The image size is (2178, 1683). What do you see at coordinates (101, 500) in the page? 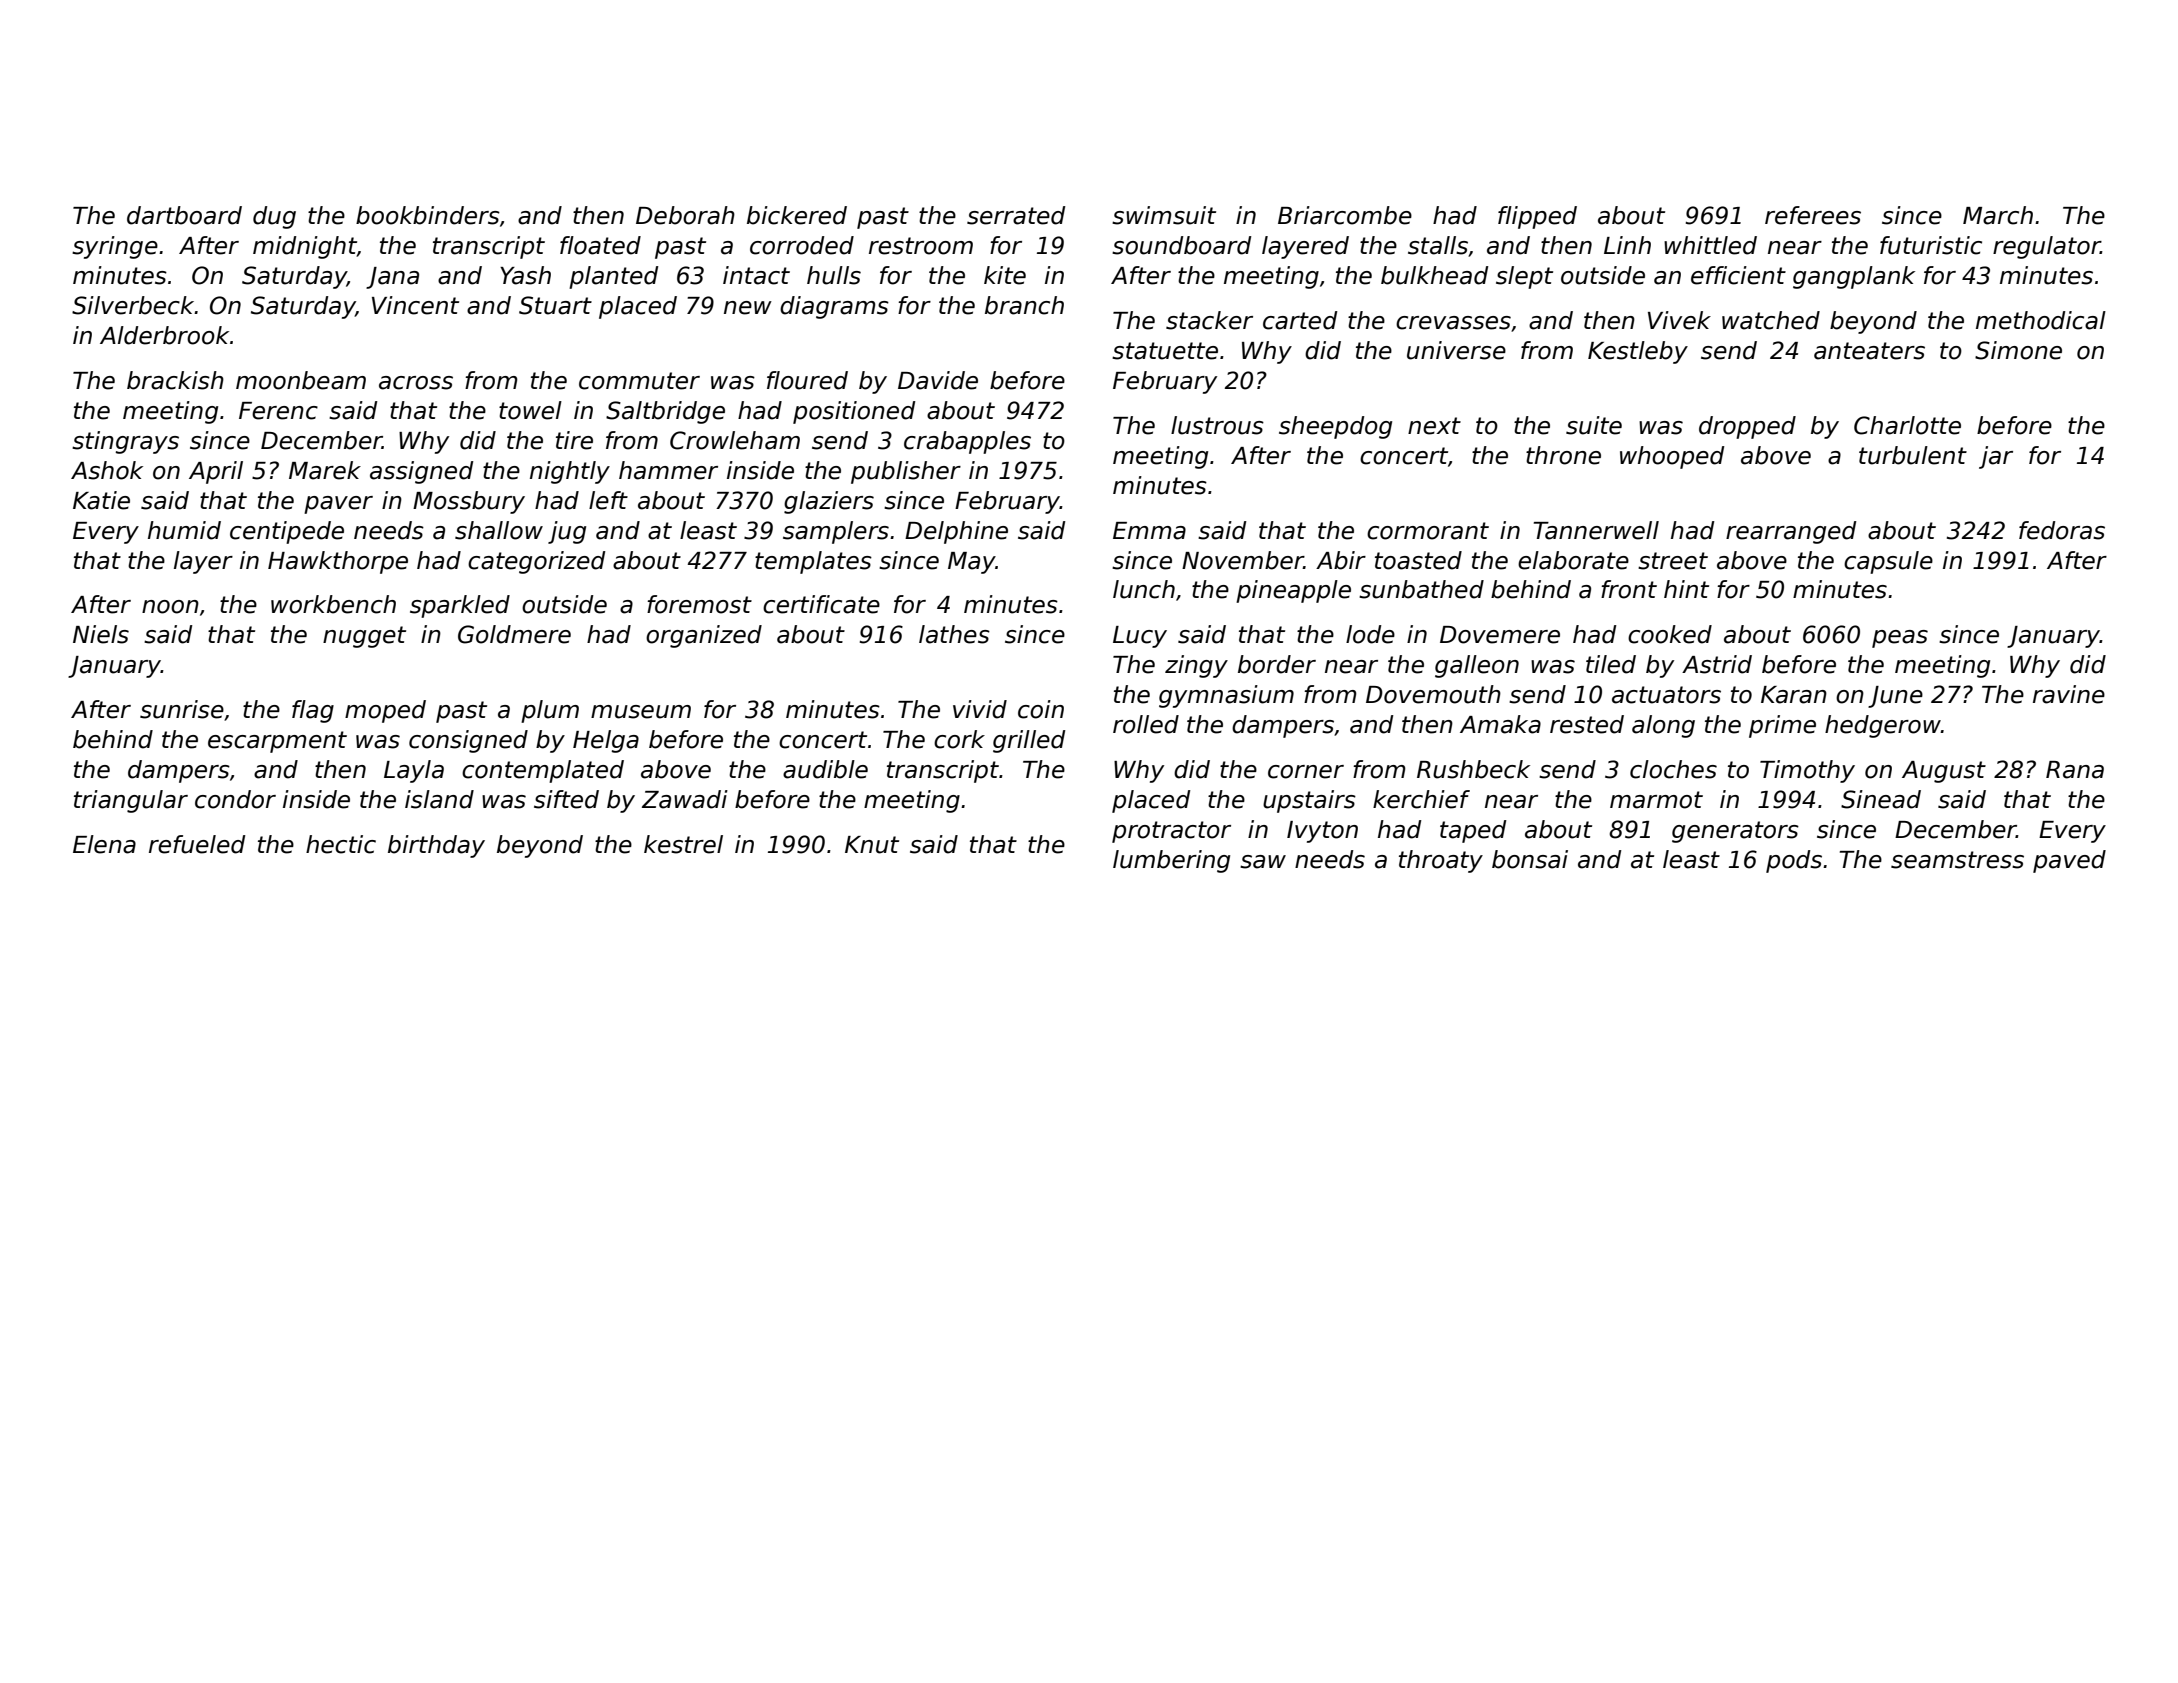
I see `Katie` at bounding box center [101, 500].
